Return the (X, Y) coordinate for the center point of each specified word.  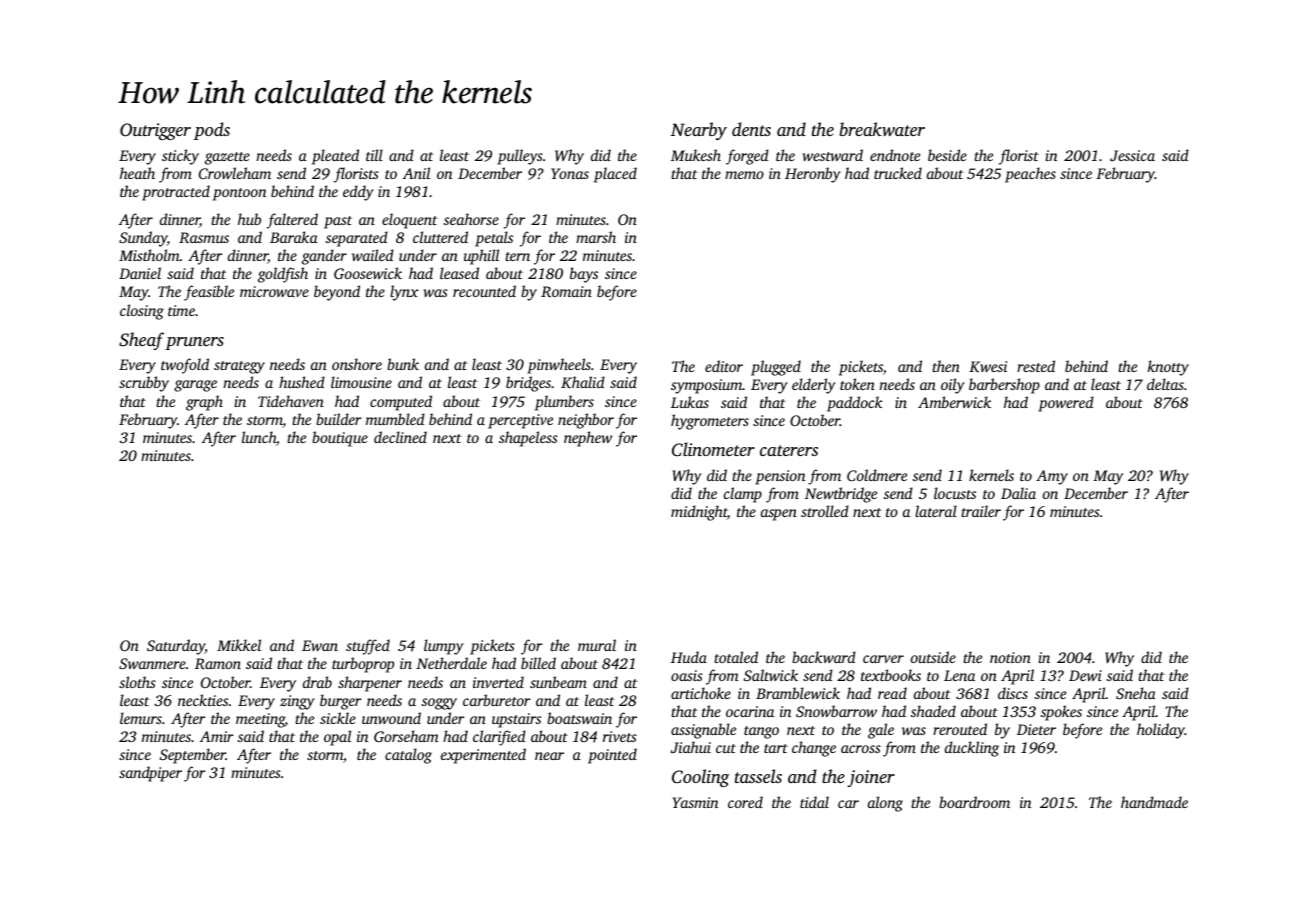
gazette (227, 158)
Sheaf (141, 341)
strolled (825, 511)
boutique (340, 439)
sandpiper (150, 774)
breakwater (882, 129)
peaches (1030, 175)
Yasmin (695, 802)
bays (584, 275)
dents (751, 129)
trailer (981, 511)
